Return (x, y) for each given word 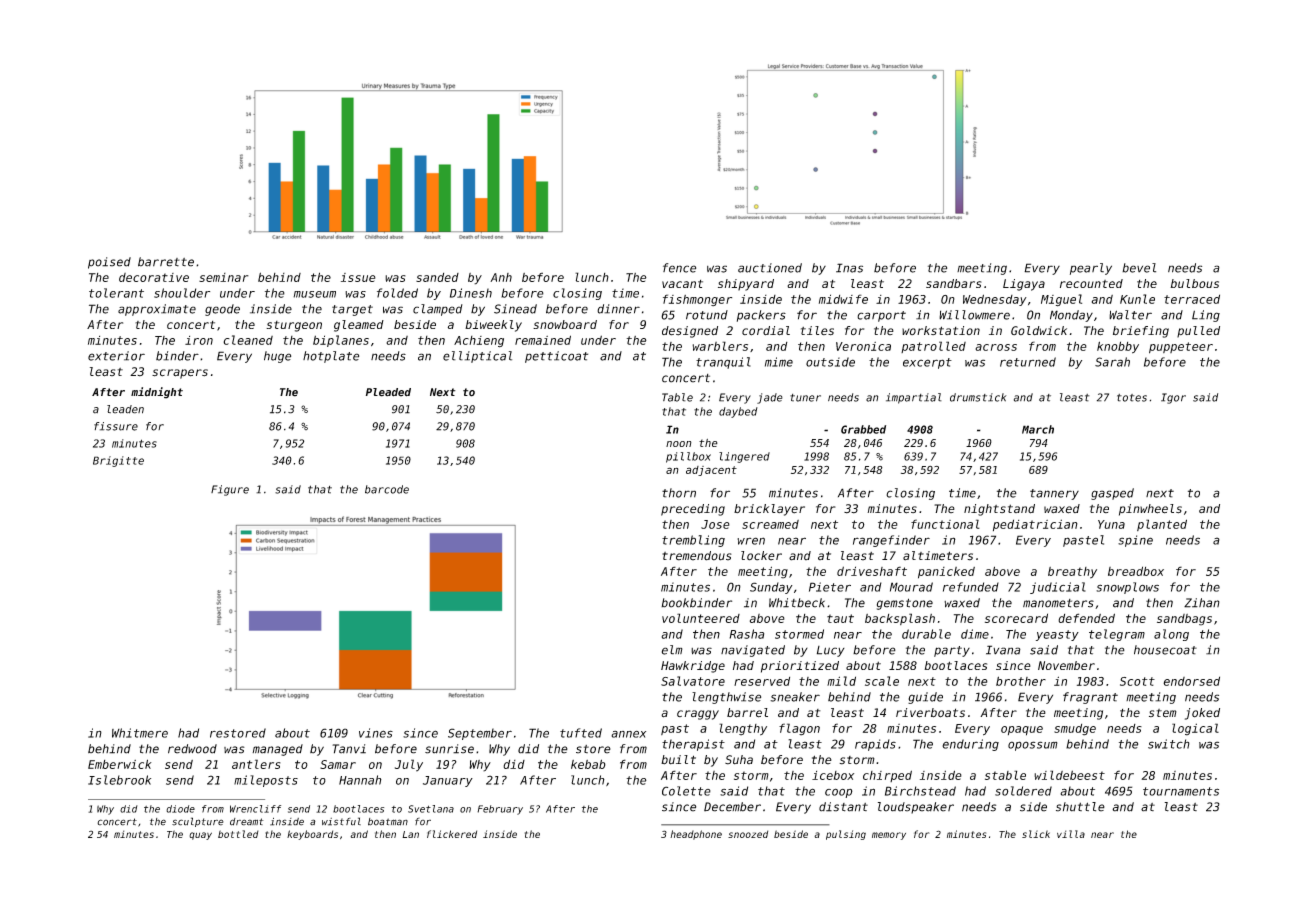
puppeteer (1181, 348)
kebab (588, 764)
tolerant (116, 293)
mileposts (266, 781)
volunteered (701, 618)
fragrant (1090, 698)
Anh (501, 277)
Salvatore (693, 681)
